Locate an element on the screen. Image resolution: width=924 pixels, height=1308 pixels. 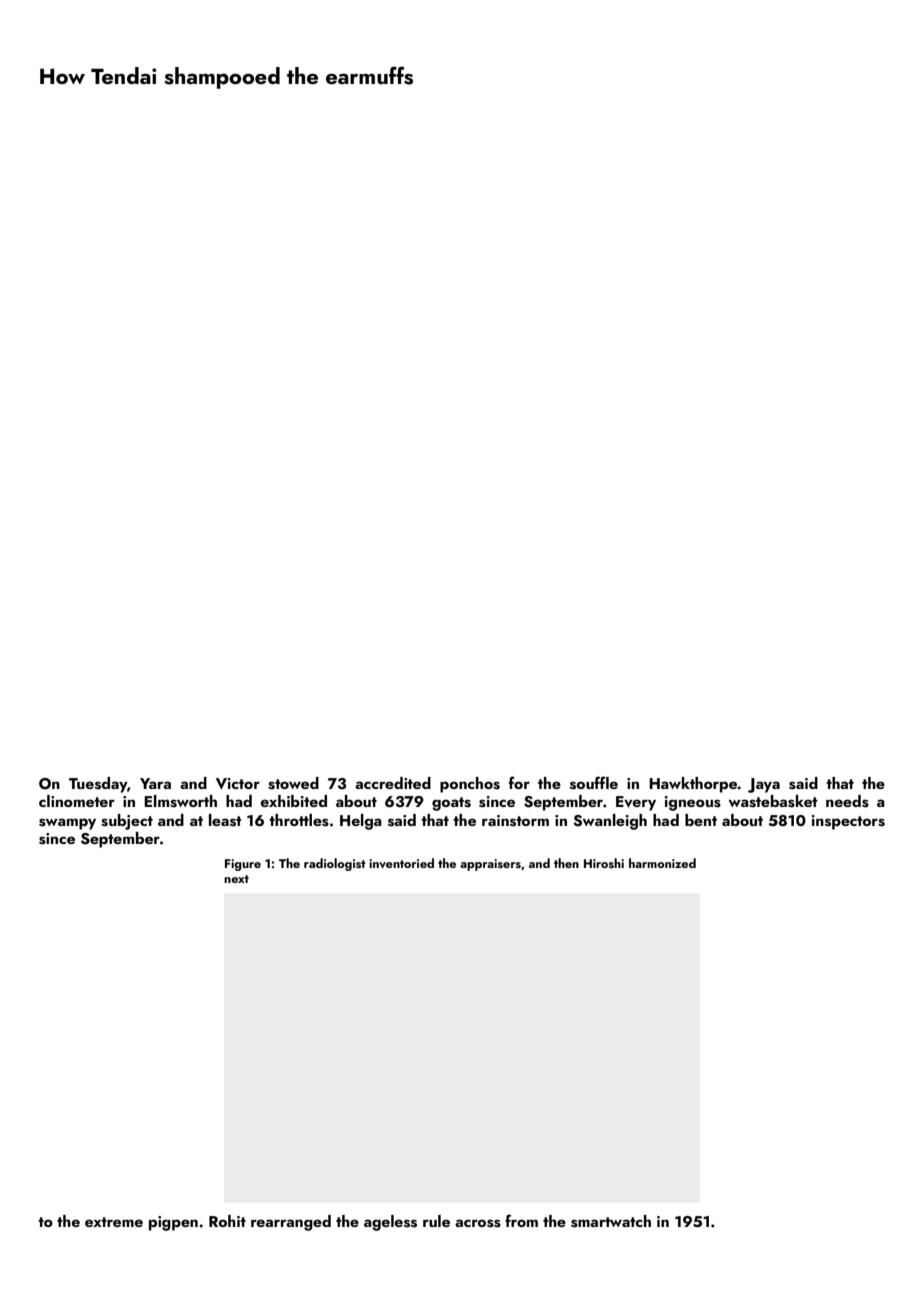
pigpen is located at coordinates (173, 1223).
